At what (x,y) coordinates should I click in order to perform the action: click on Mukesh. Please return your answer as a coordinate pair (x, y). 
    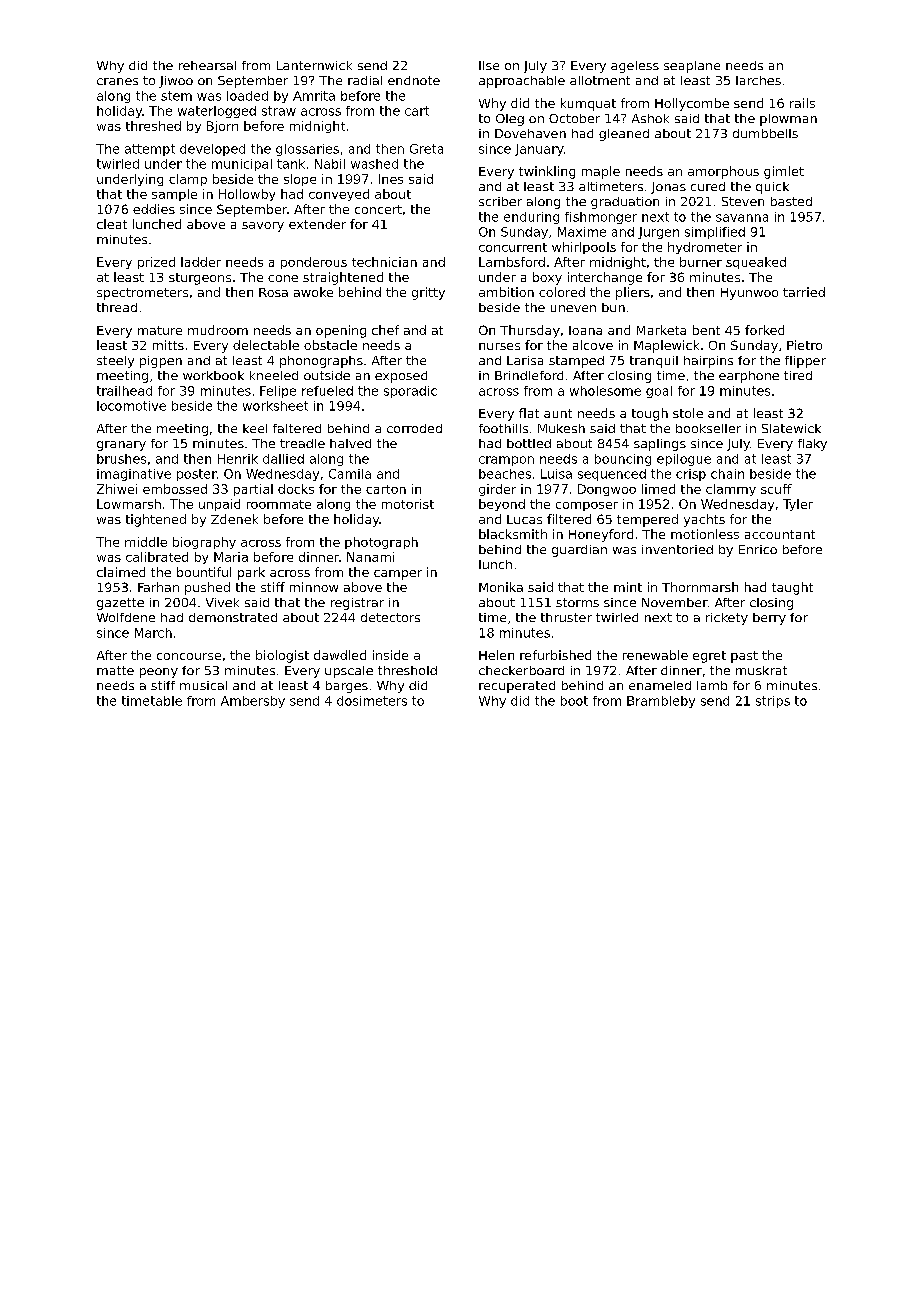
    Looking at the image, I should click on (561, 428).
